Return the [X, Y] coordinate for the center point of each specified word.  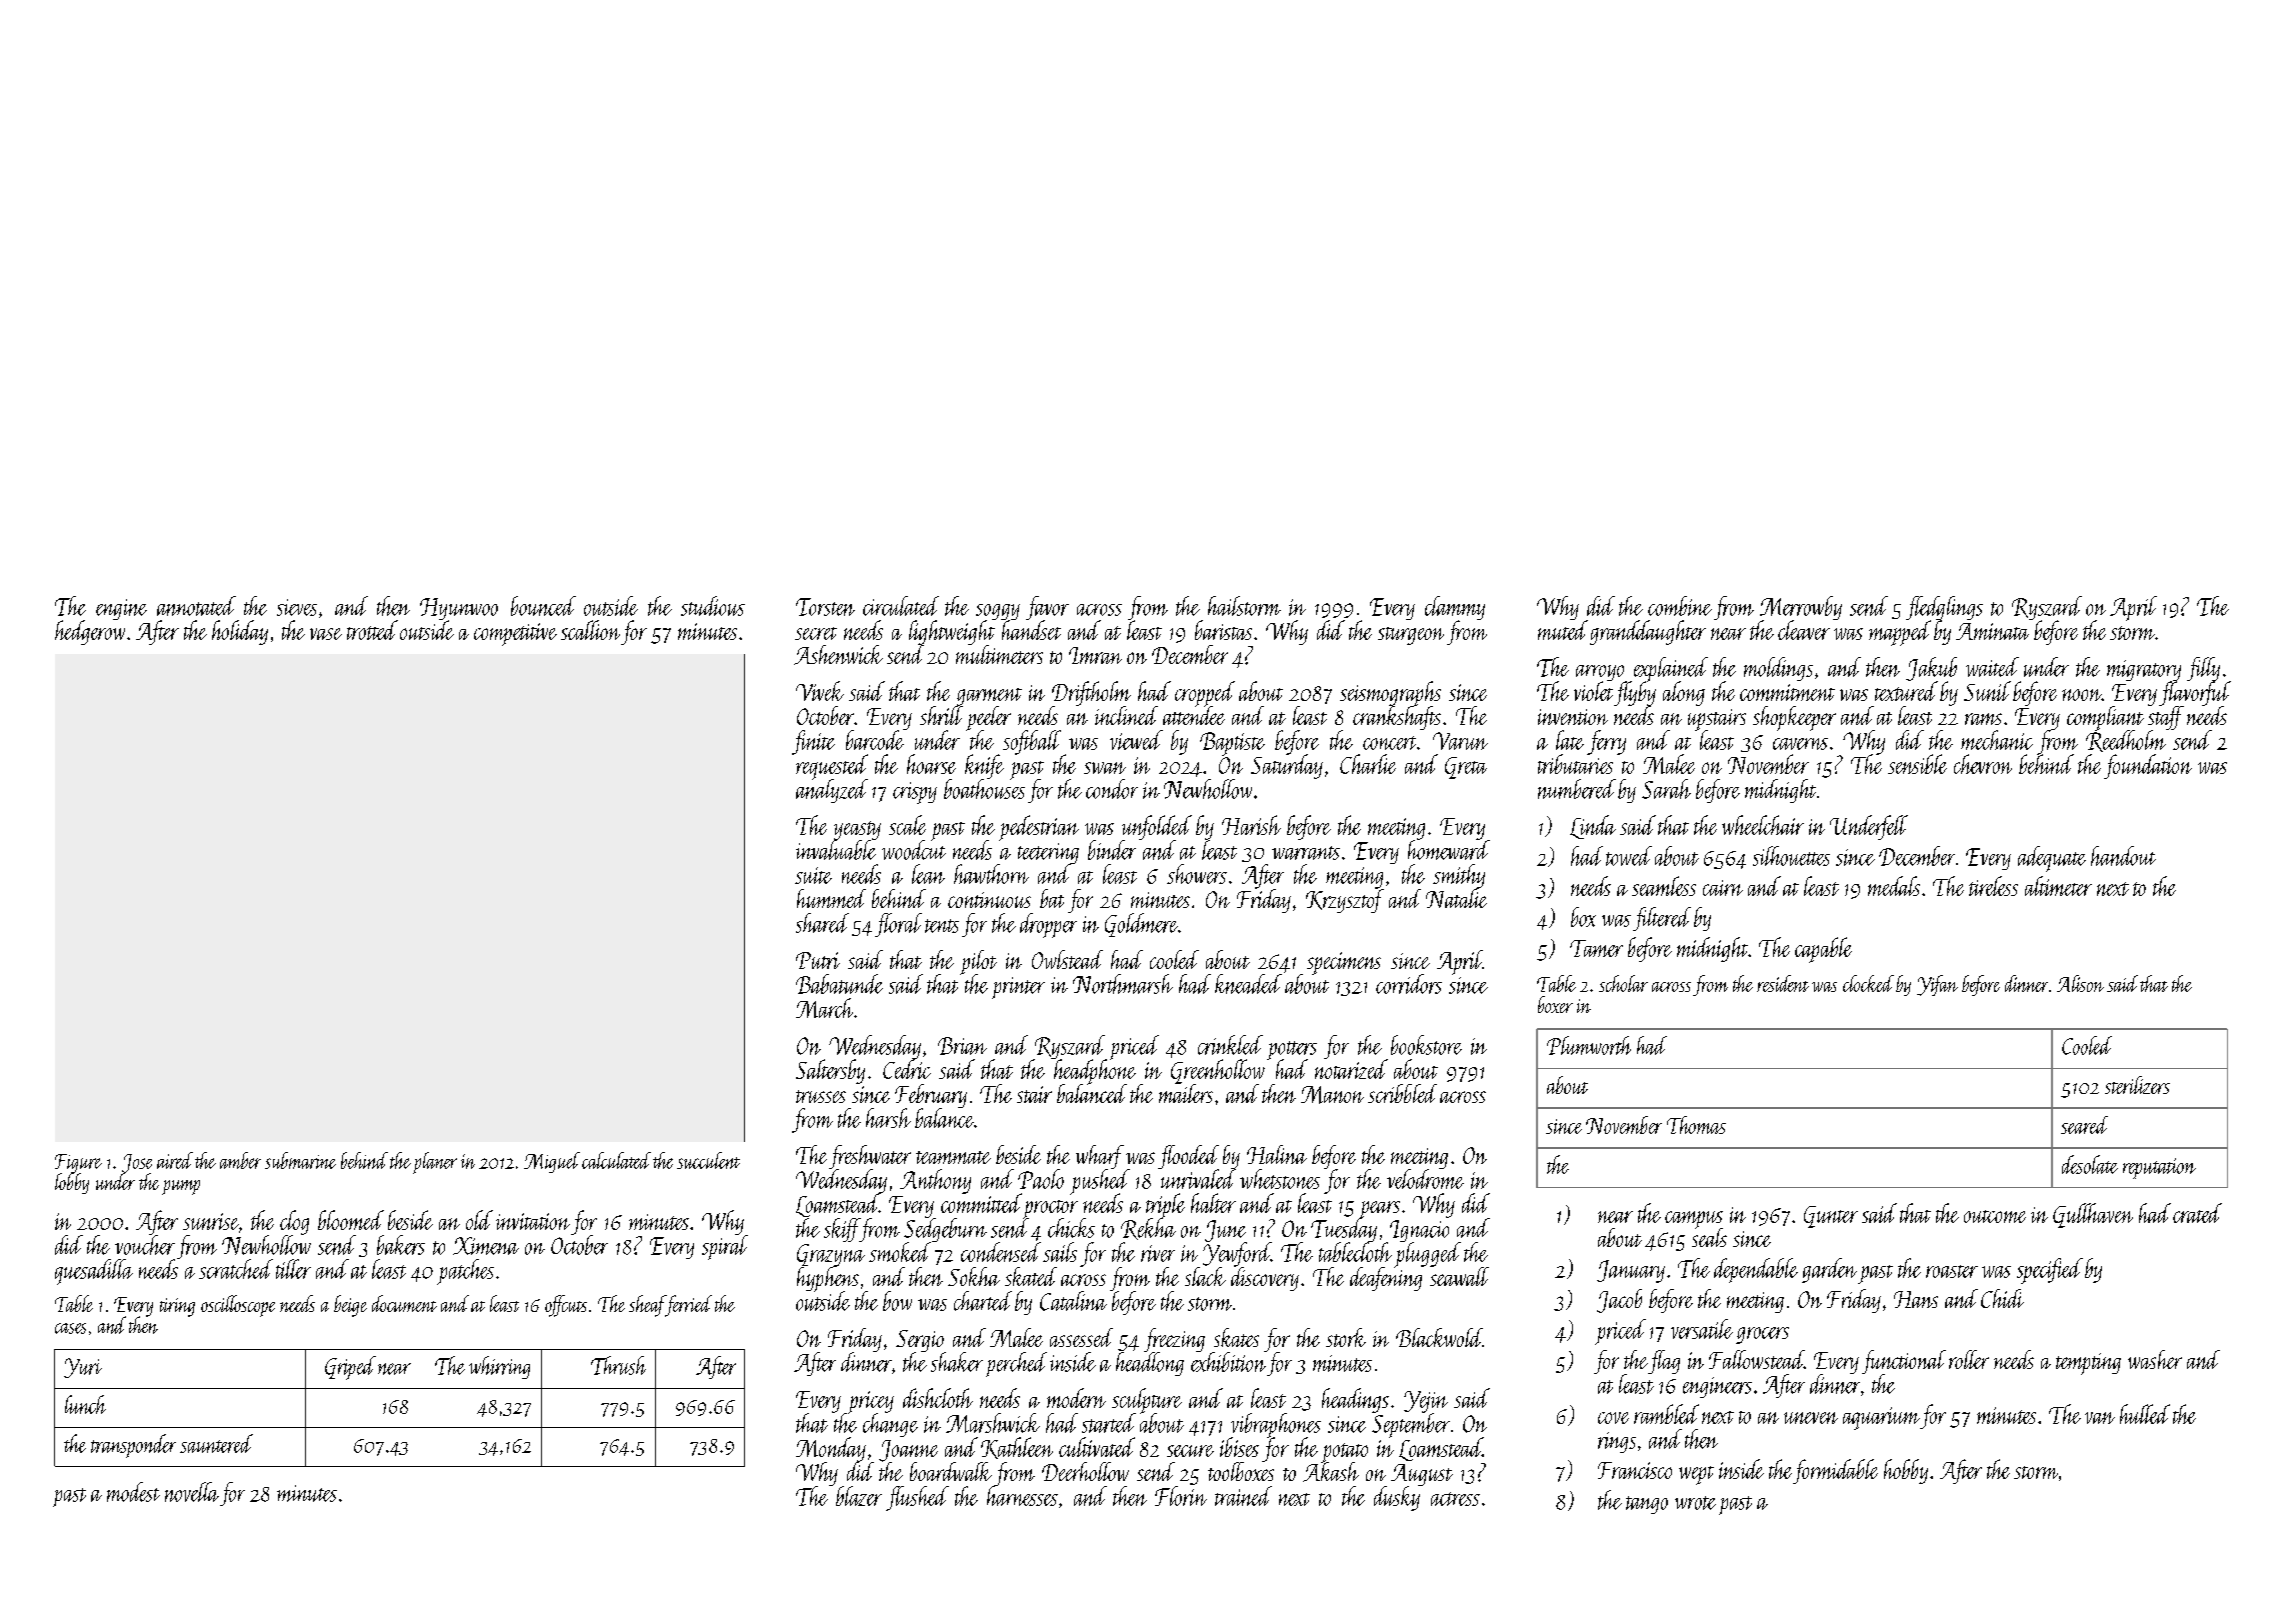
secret [816, 633]
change [890, 1425]
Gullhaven [2093, 1215]
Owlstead [1067, 959]
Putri [818, 960]
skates [1236, 1337]
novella [192, 1492]
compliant [2105, 718]
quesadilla [94, 1272]
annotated [196, 606]
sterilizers [2137, 1085]
